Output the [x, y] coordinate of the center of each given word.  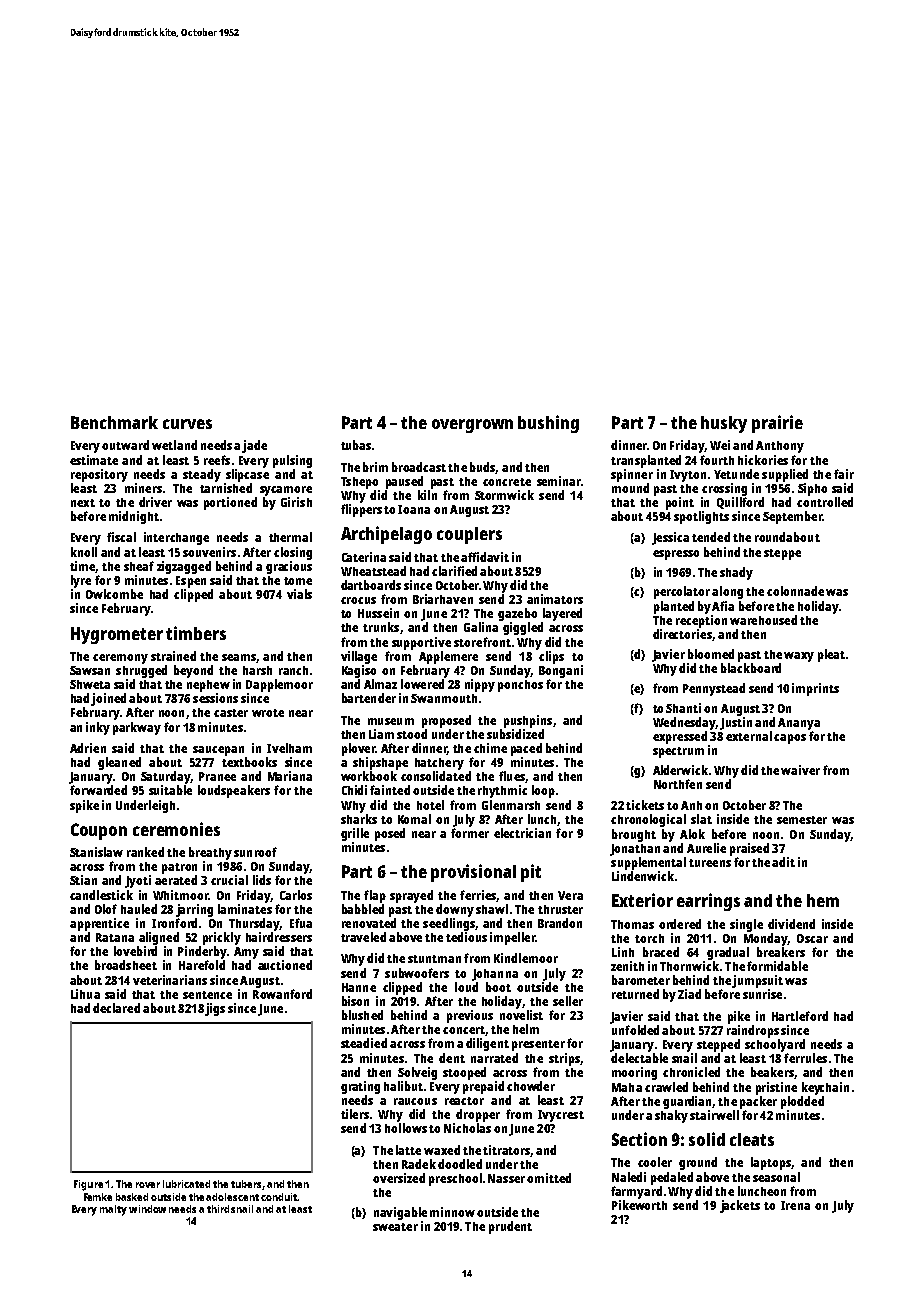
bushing [548, 424]
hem [823, 900]
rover [148, 1185]
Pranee [217, 776]
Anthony [780, 447]
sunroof [255, 852]
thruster [560, 909]
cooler [655, 1162]
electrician [522, 833]
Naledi [629, 1177]
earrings [708, 902]
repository [99, 475]
